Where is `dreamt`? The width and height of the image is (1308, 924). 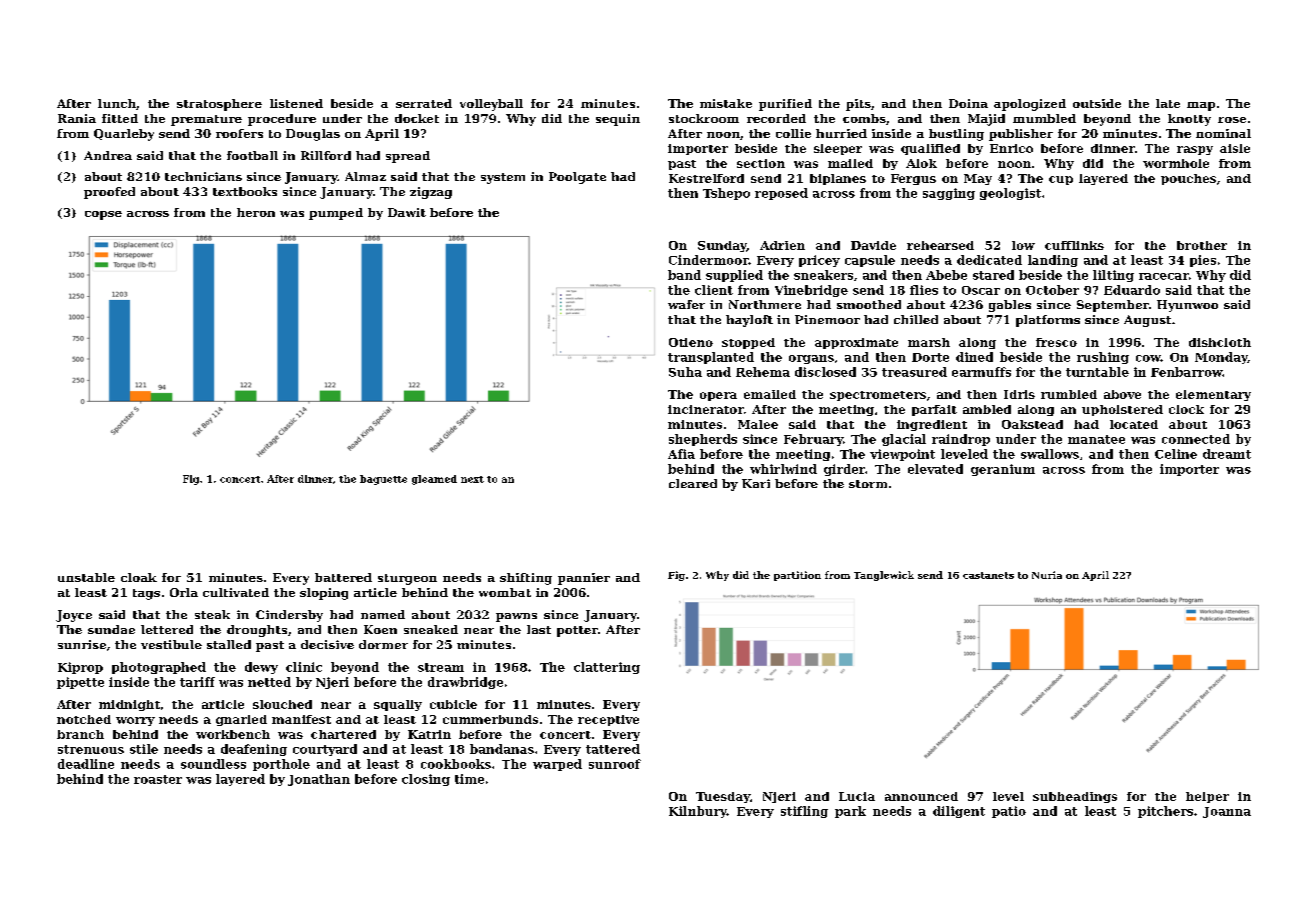 dreamt is located at coordinates (1227, 454).
